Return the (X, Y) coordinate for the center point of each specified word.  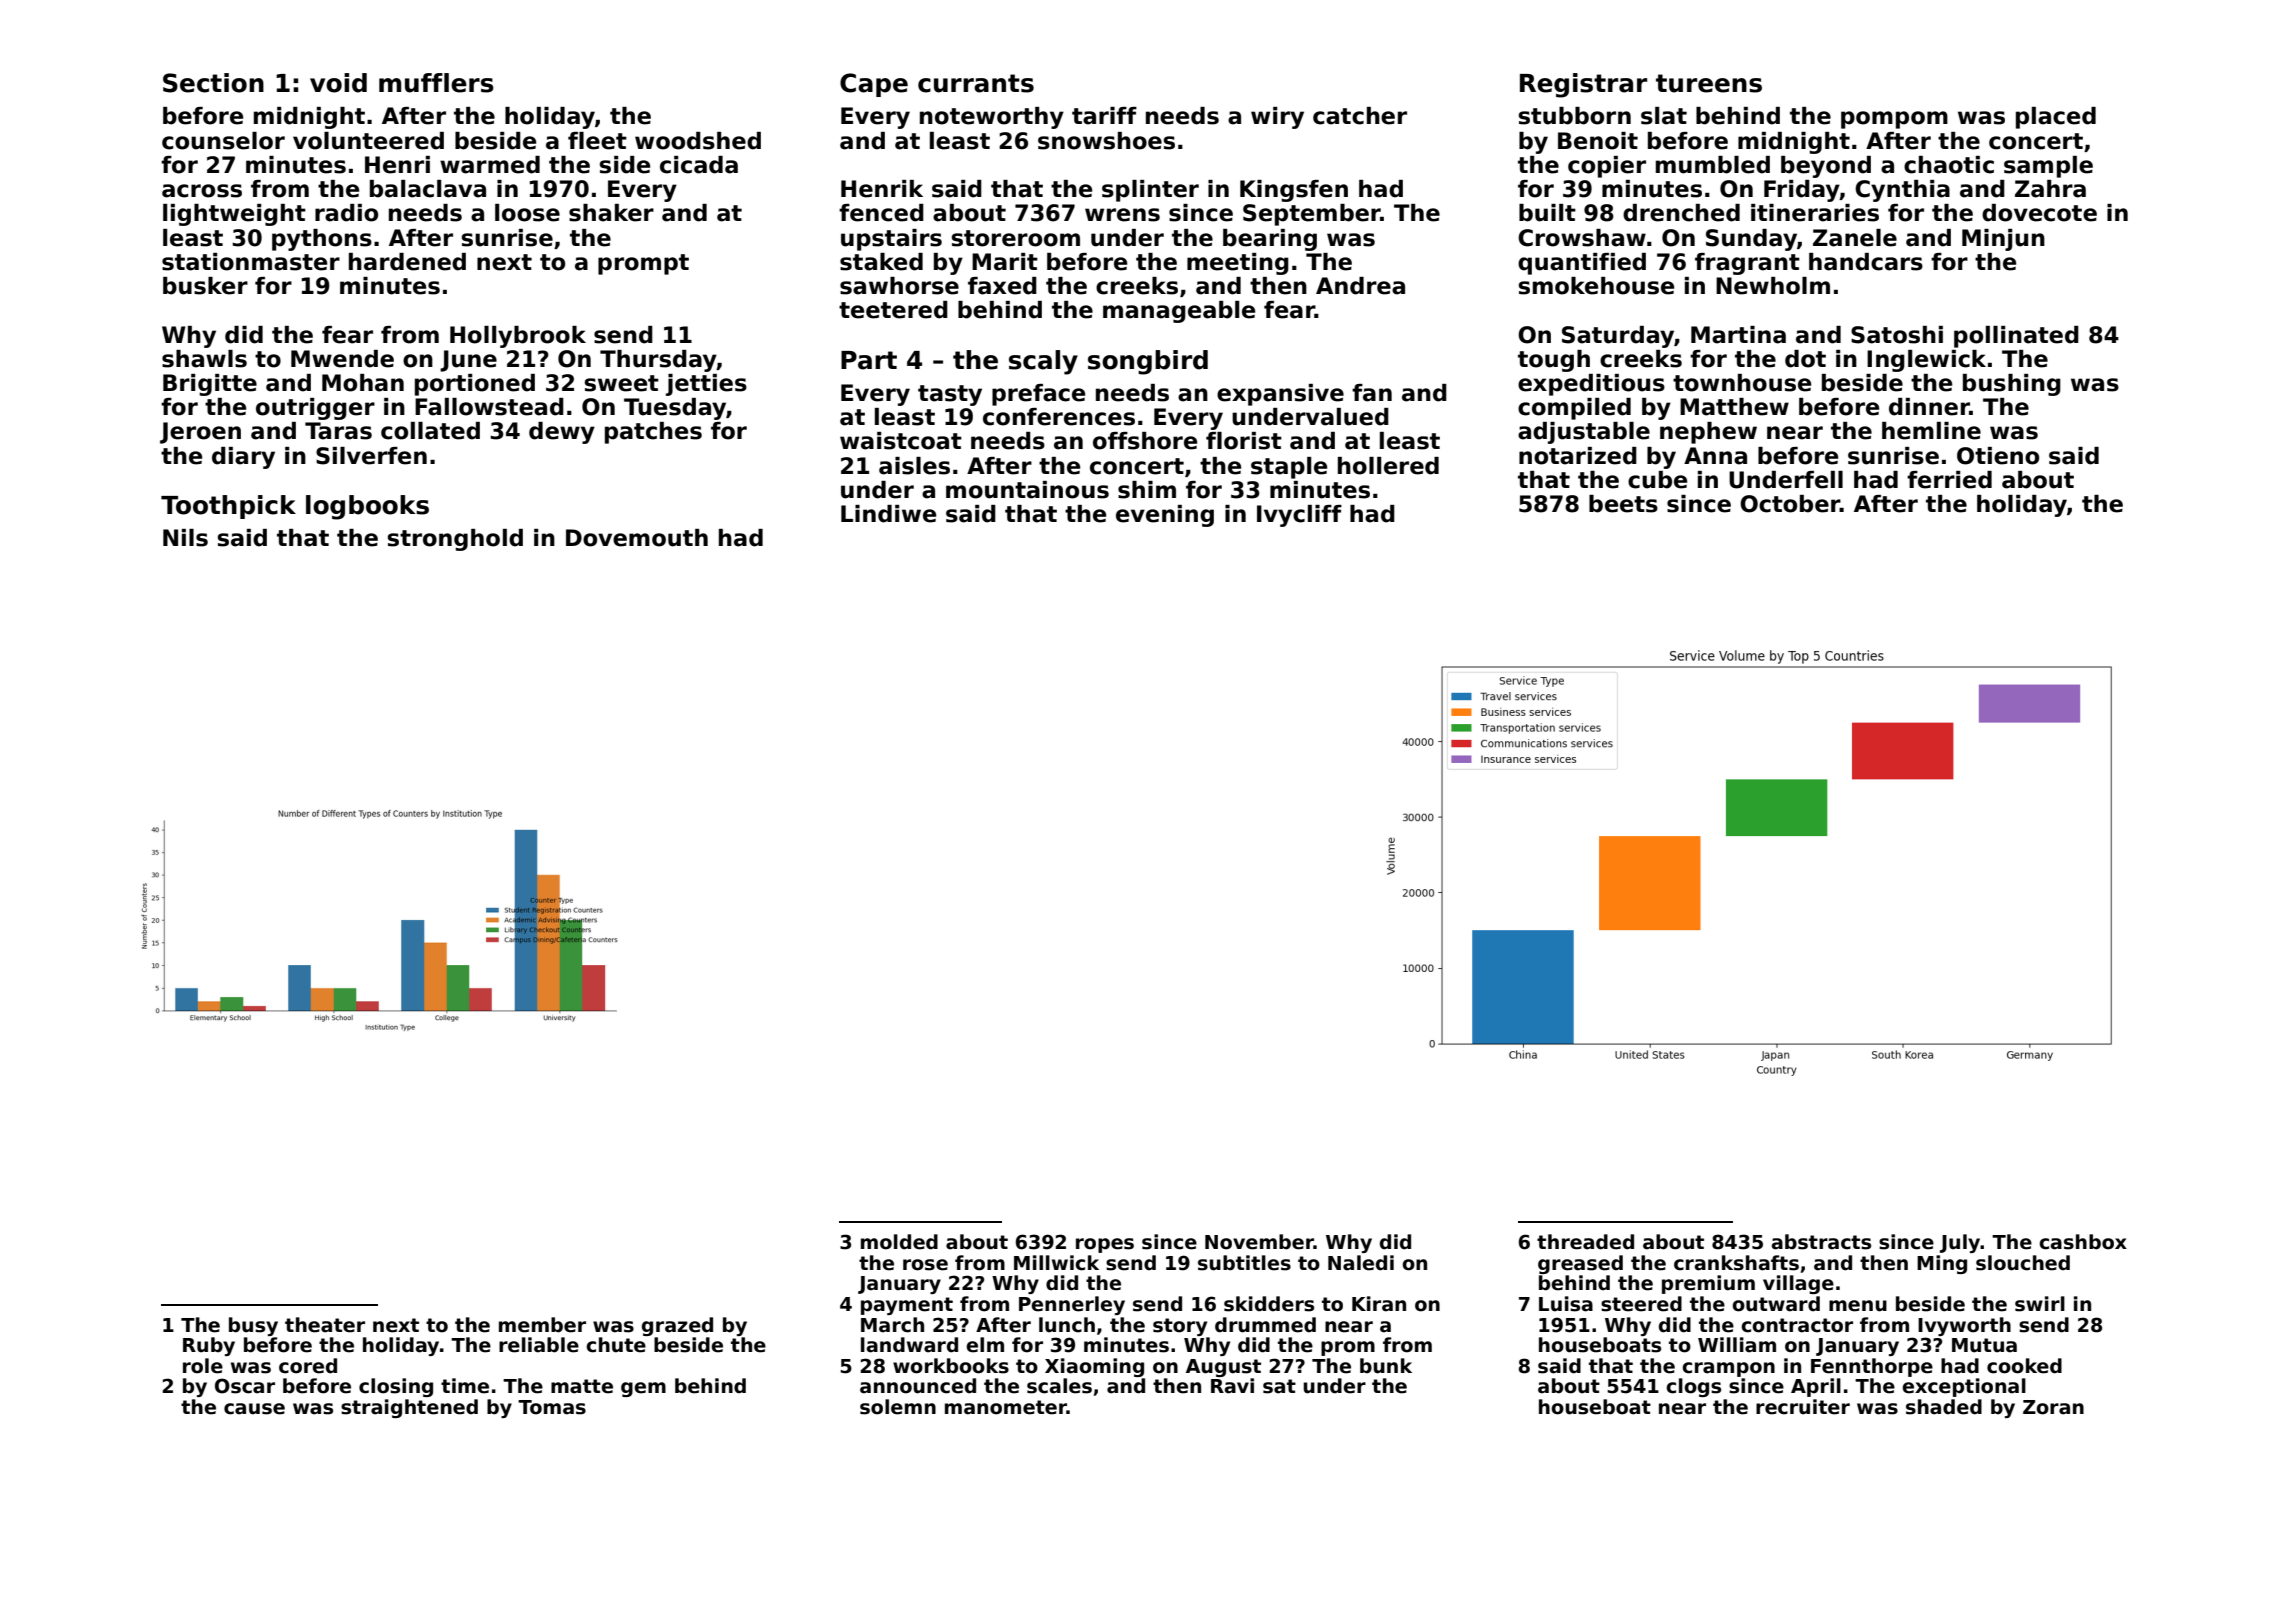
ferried (1949, 480)
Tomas (552, 1407)
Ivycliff (1299, 516)
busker (205, 286)
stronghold (455, 540)
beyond (1826, 167)
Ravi (1232, 1386)
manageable (1179, 312)
